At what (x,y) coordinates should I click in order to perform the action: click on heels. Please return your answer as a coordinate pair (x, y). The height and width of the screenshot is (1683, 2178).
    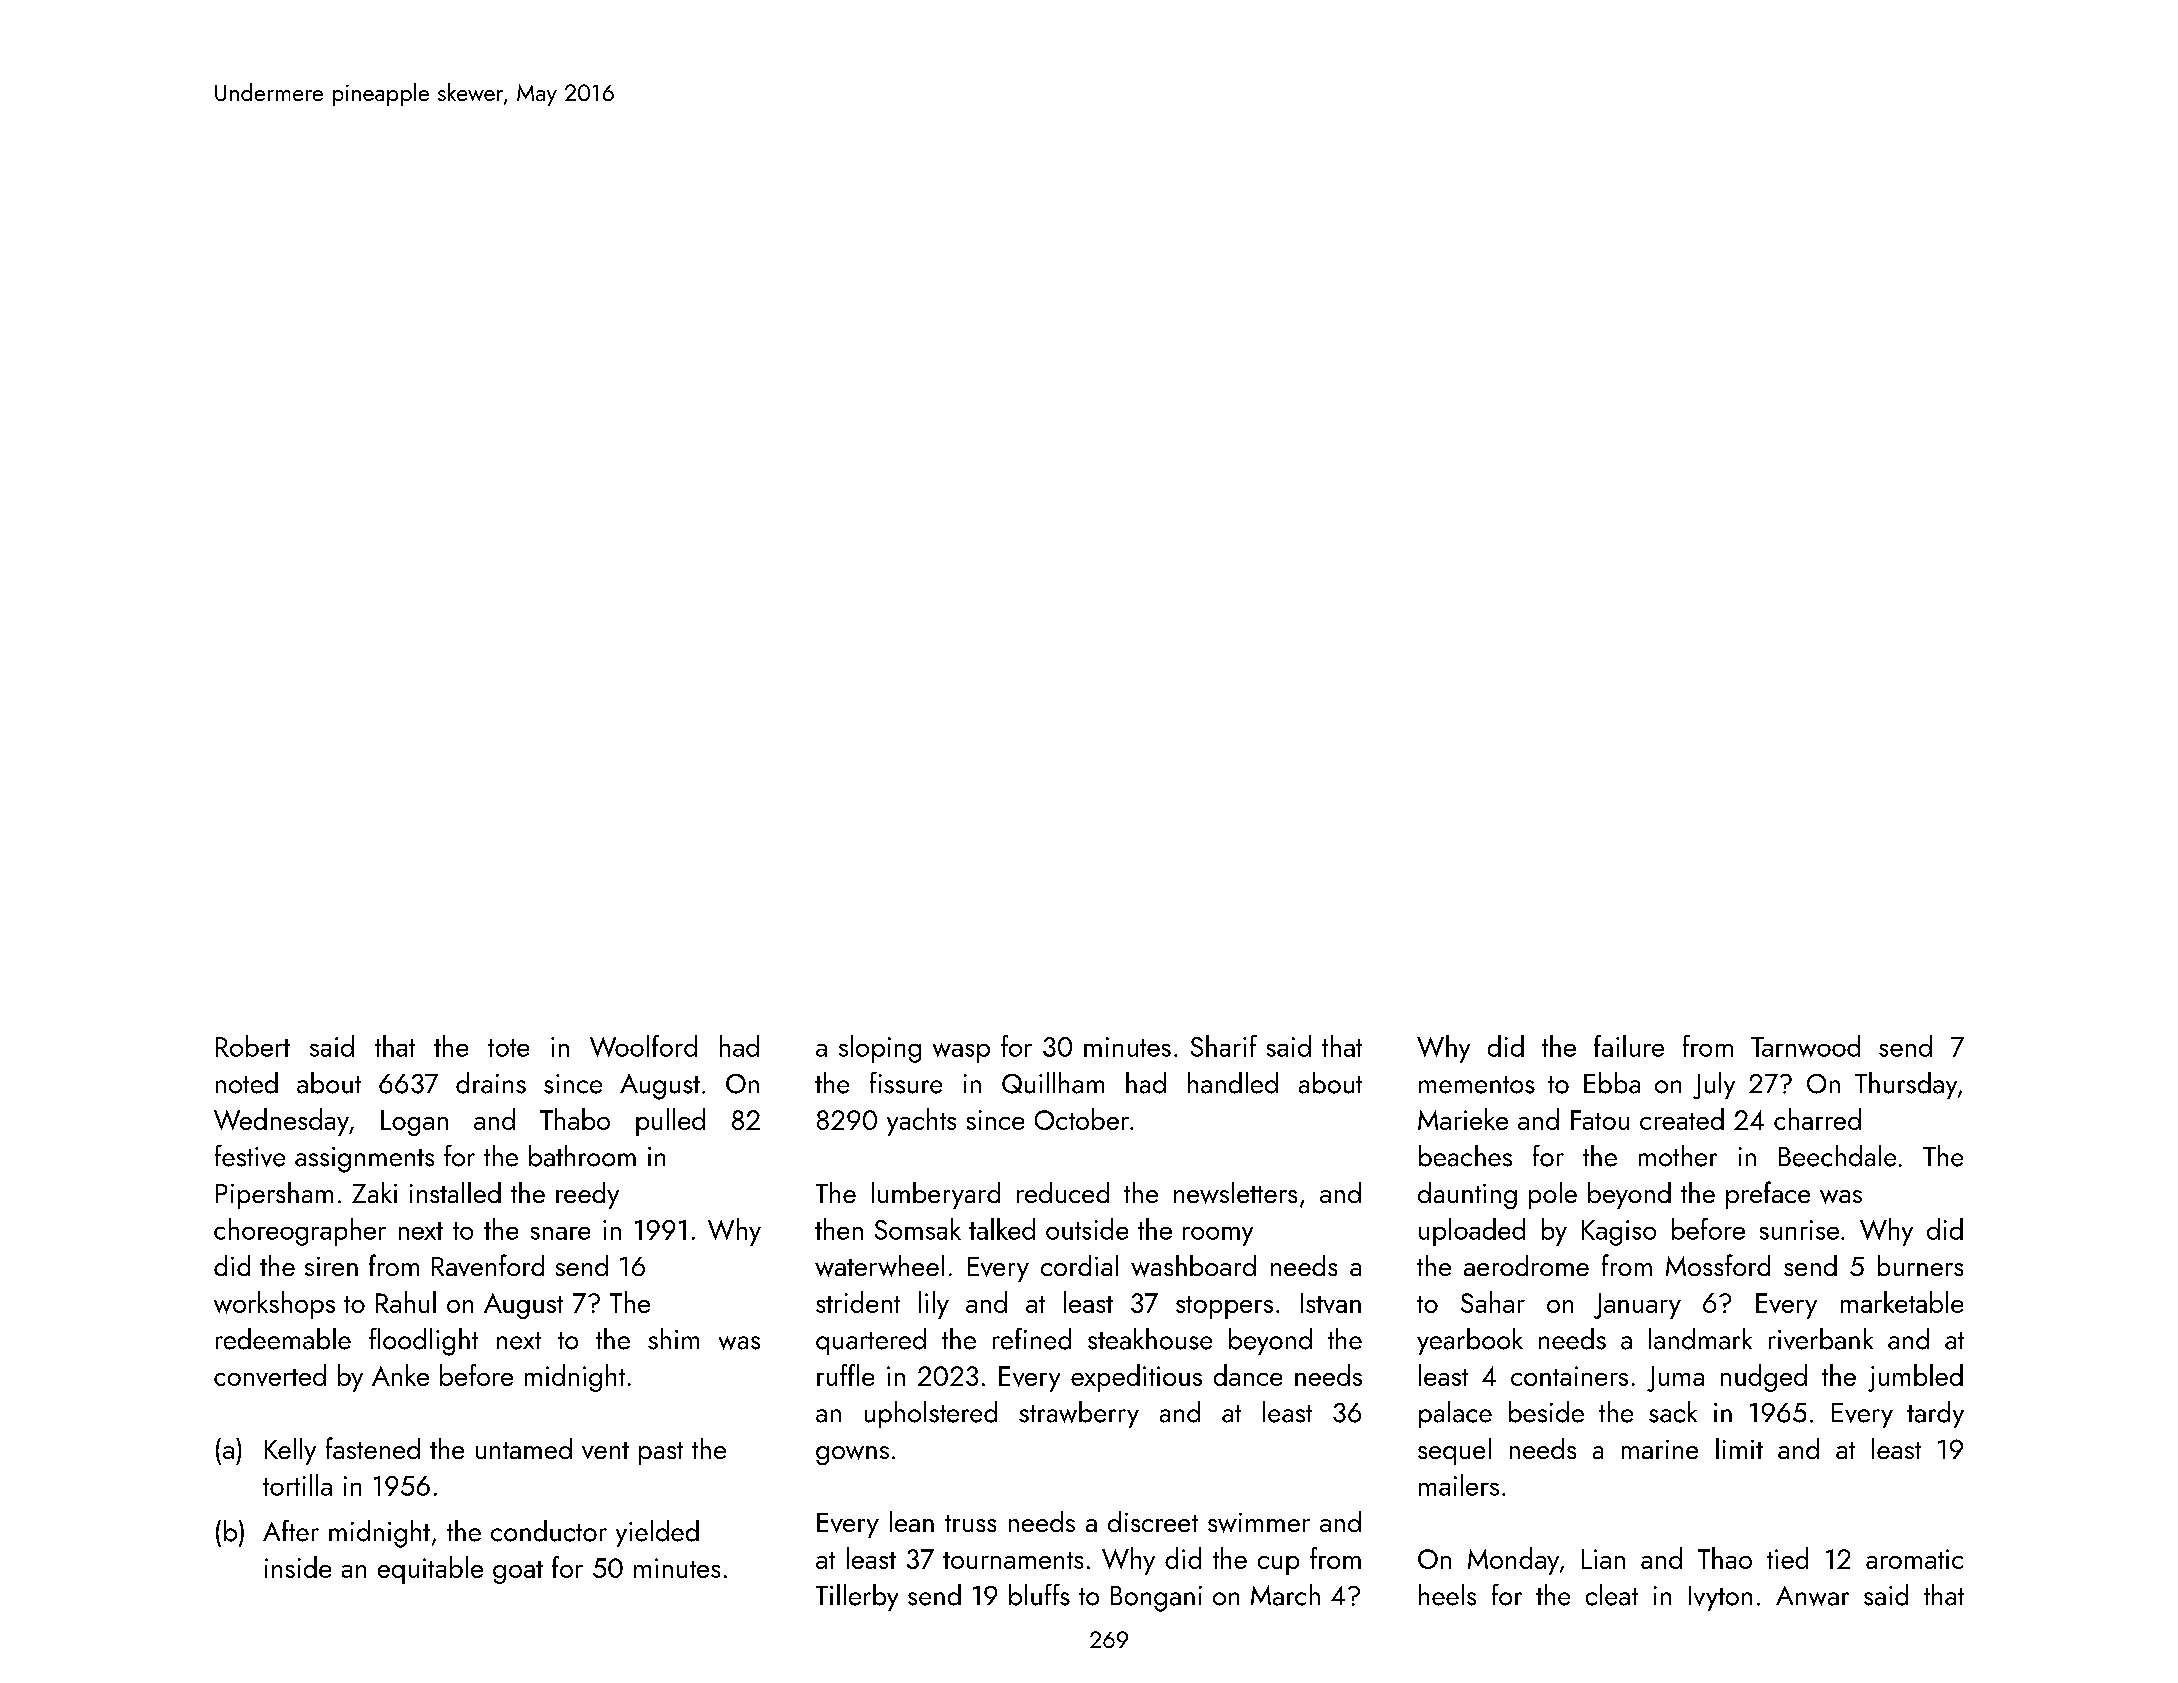
    Looking at the image, I should click on (1447, 1595).
